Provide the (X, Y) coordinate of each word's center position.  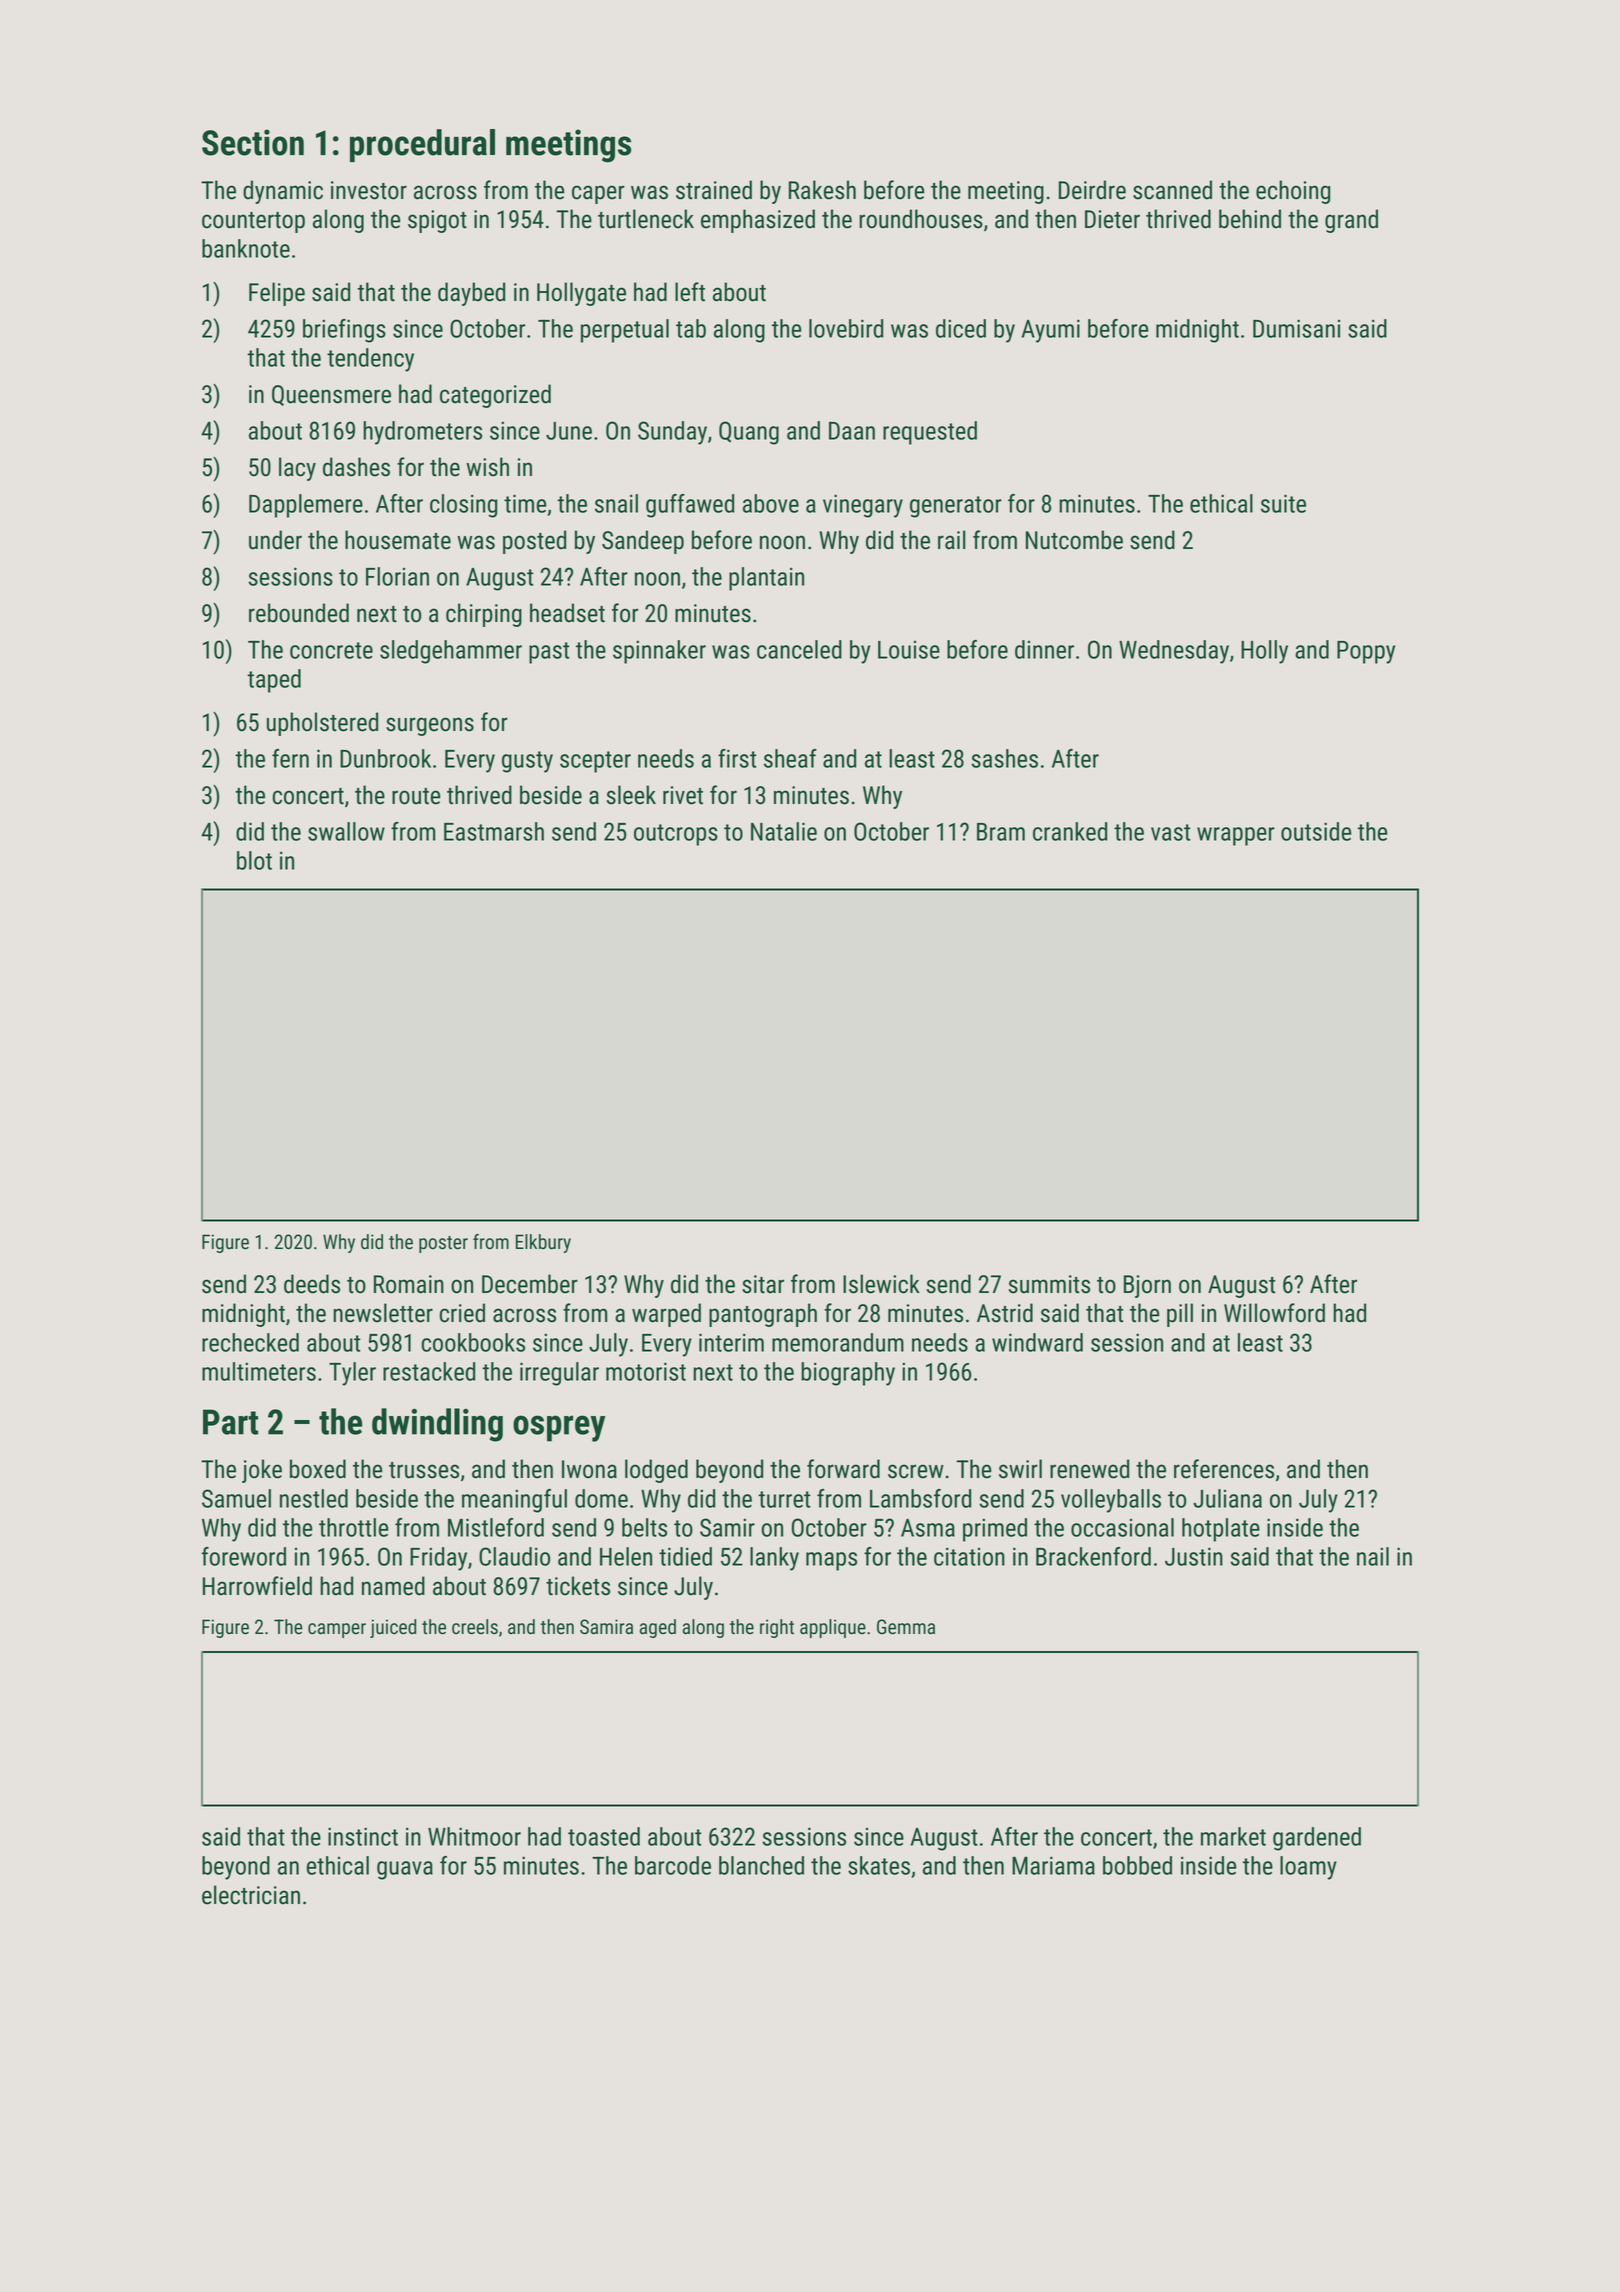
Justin (1194, 1556)
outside (1316, 831)
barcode (673, 1865)
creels (475, 1627)
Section (253, 142)
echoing (1293, 192)
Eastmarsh (494, 831)
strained (714, 190)
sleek (631, 795)
